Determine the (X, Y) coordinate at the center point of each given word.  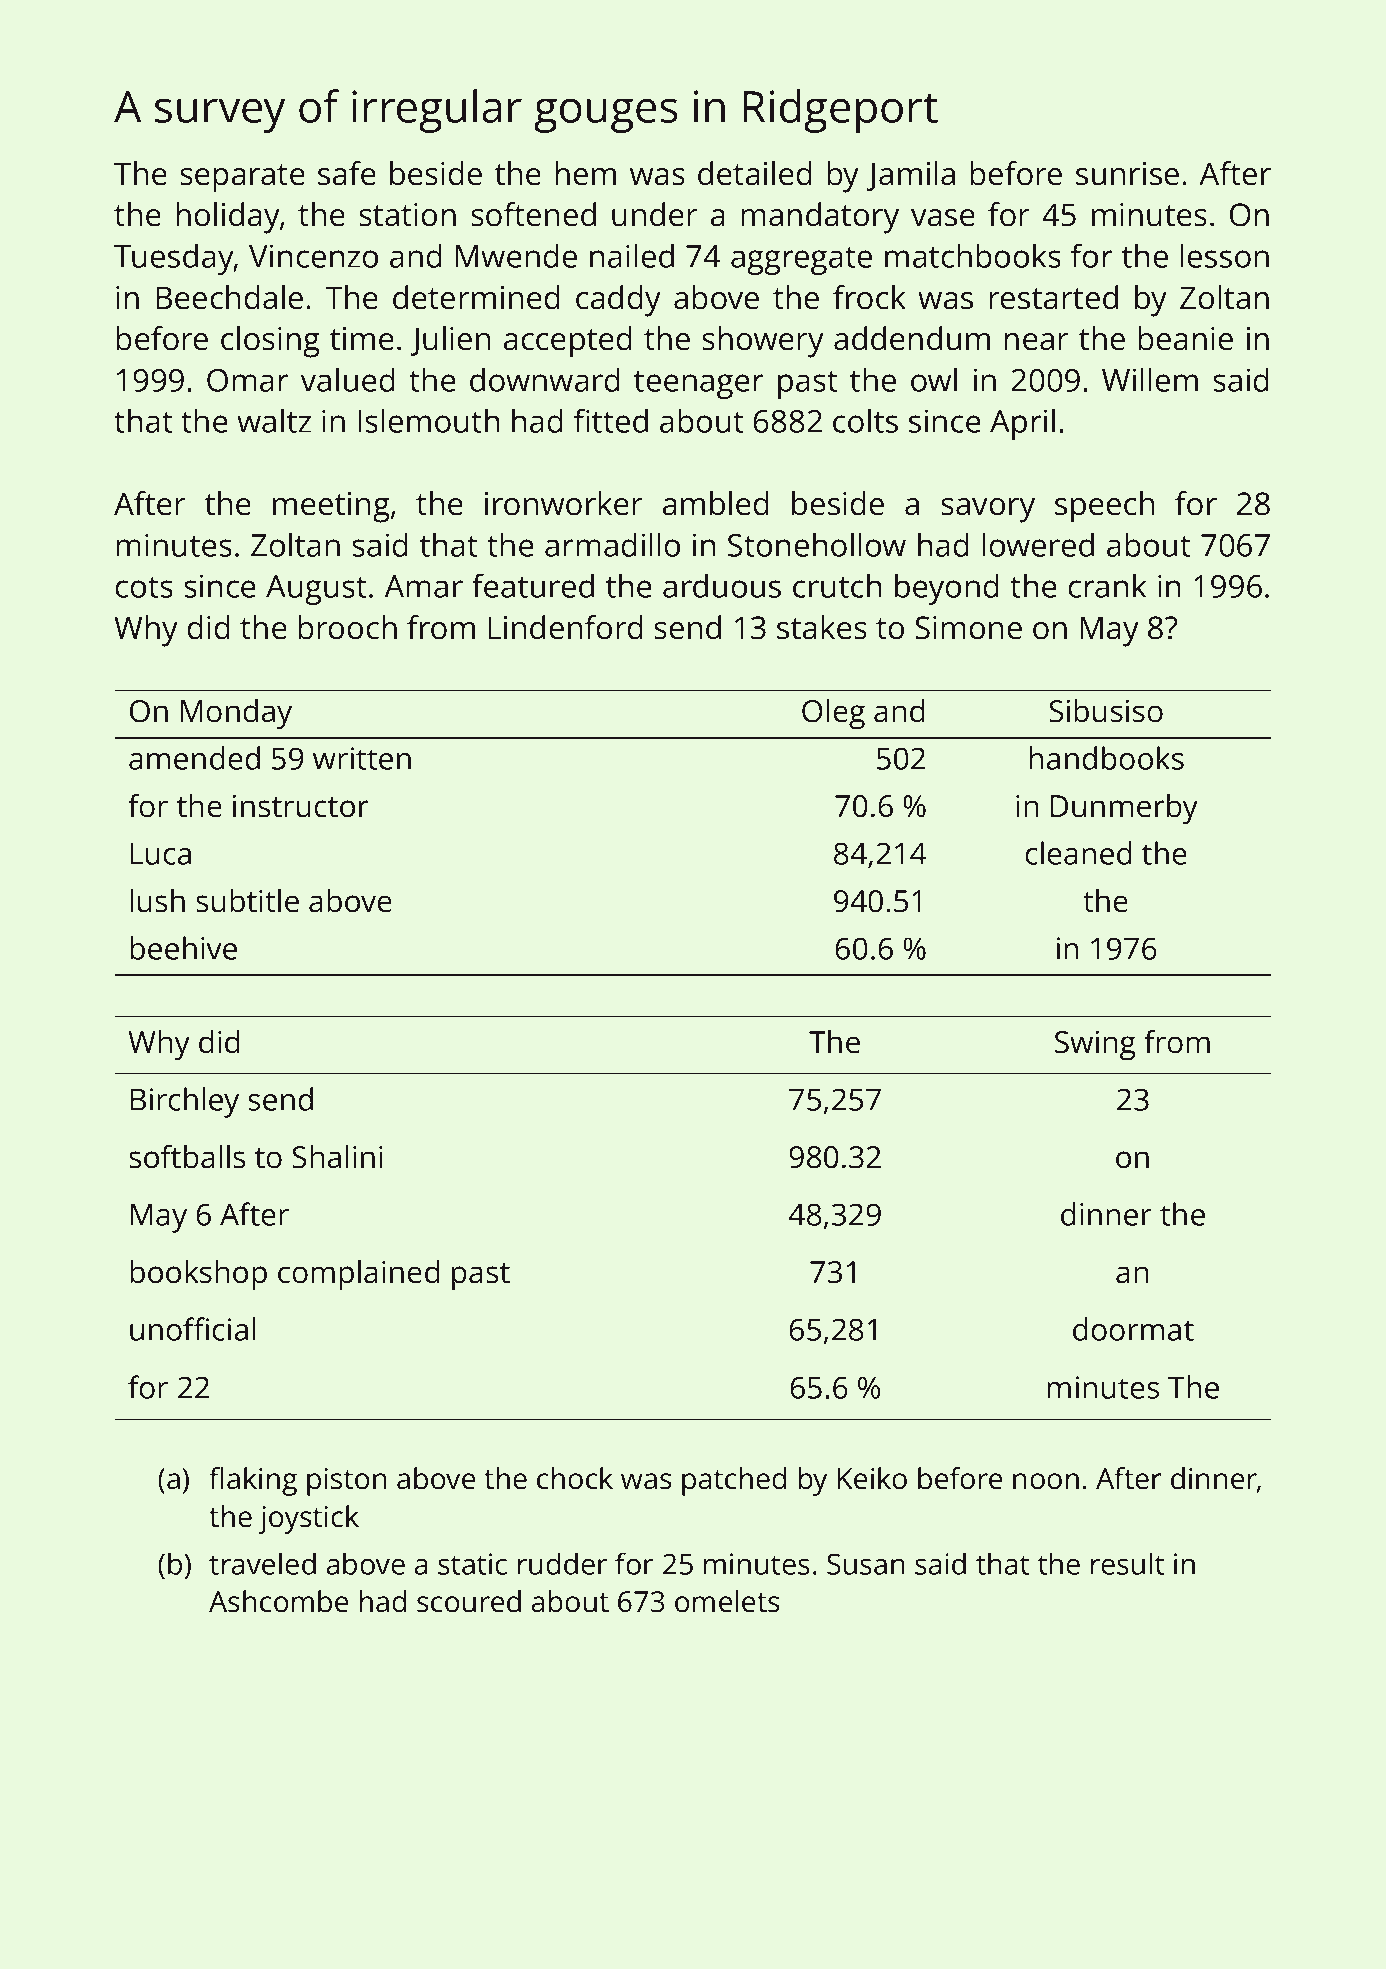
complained (359, 1275)
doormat (1133, 1329)
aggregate (801, 261)
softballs (187, 1157)
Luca (161, 854)
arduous (722, 586)
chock (575, 1478)
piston (347, 1482)
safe (347, 173)
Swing (1095, 1046)
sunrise (1127, 174)
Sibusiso (1106, 711)
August (316, 590)
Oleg (833, 714)
